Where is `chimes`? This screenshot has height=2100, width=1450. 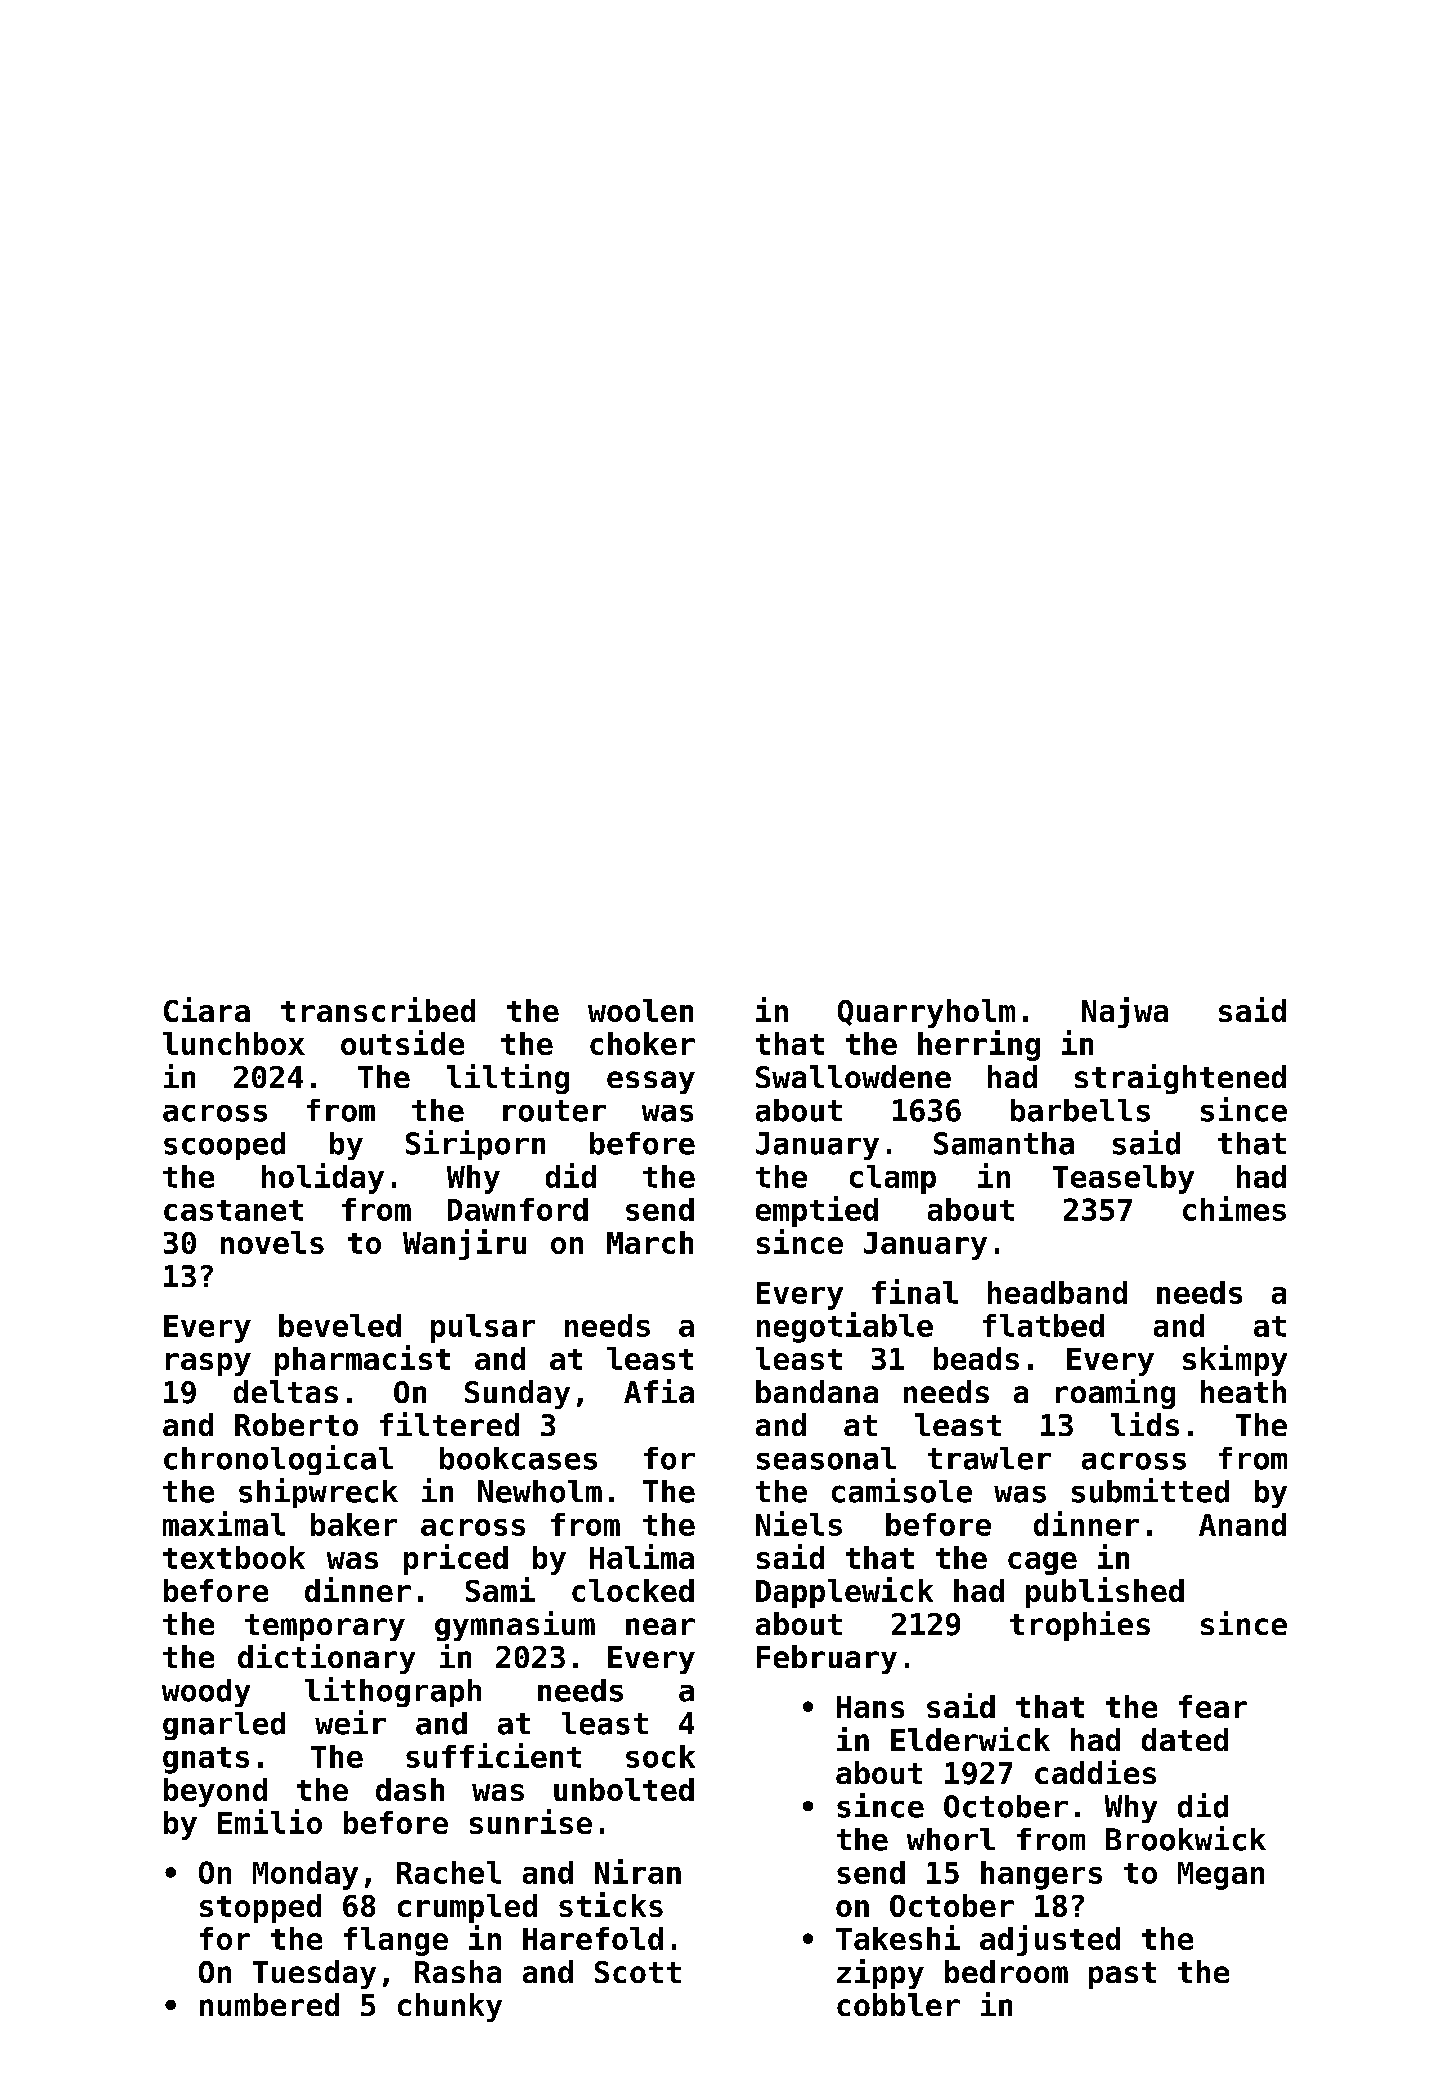
chimes is located at coordinates (1234, 1208).
